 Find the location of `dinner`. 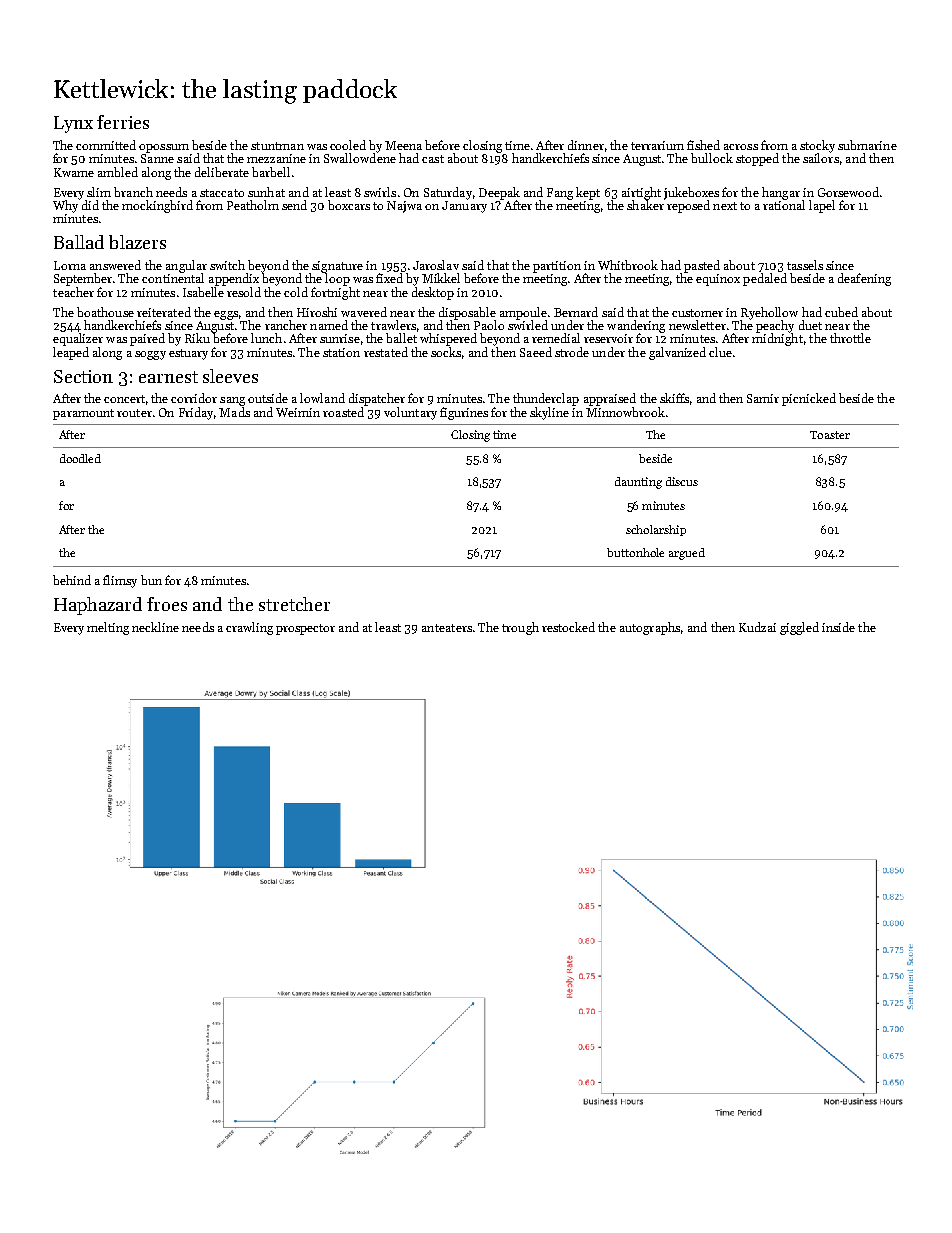

dinner is located at coordinates (586, 145).
